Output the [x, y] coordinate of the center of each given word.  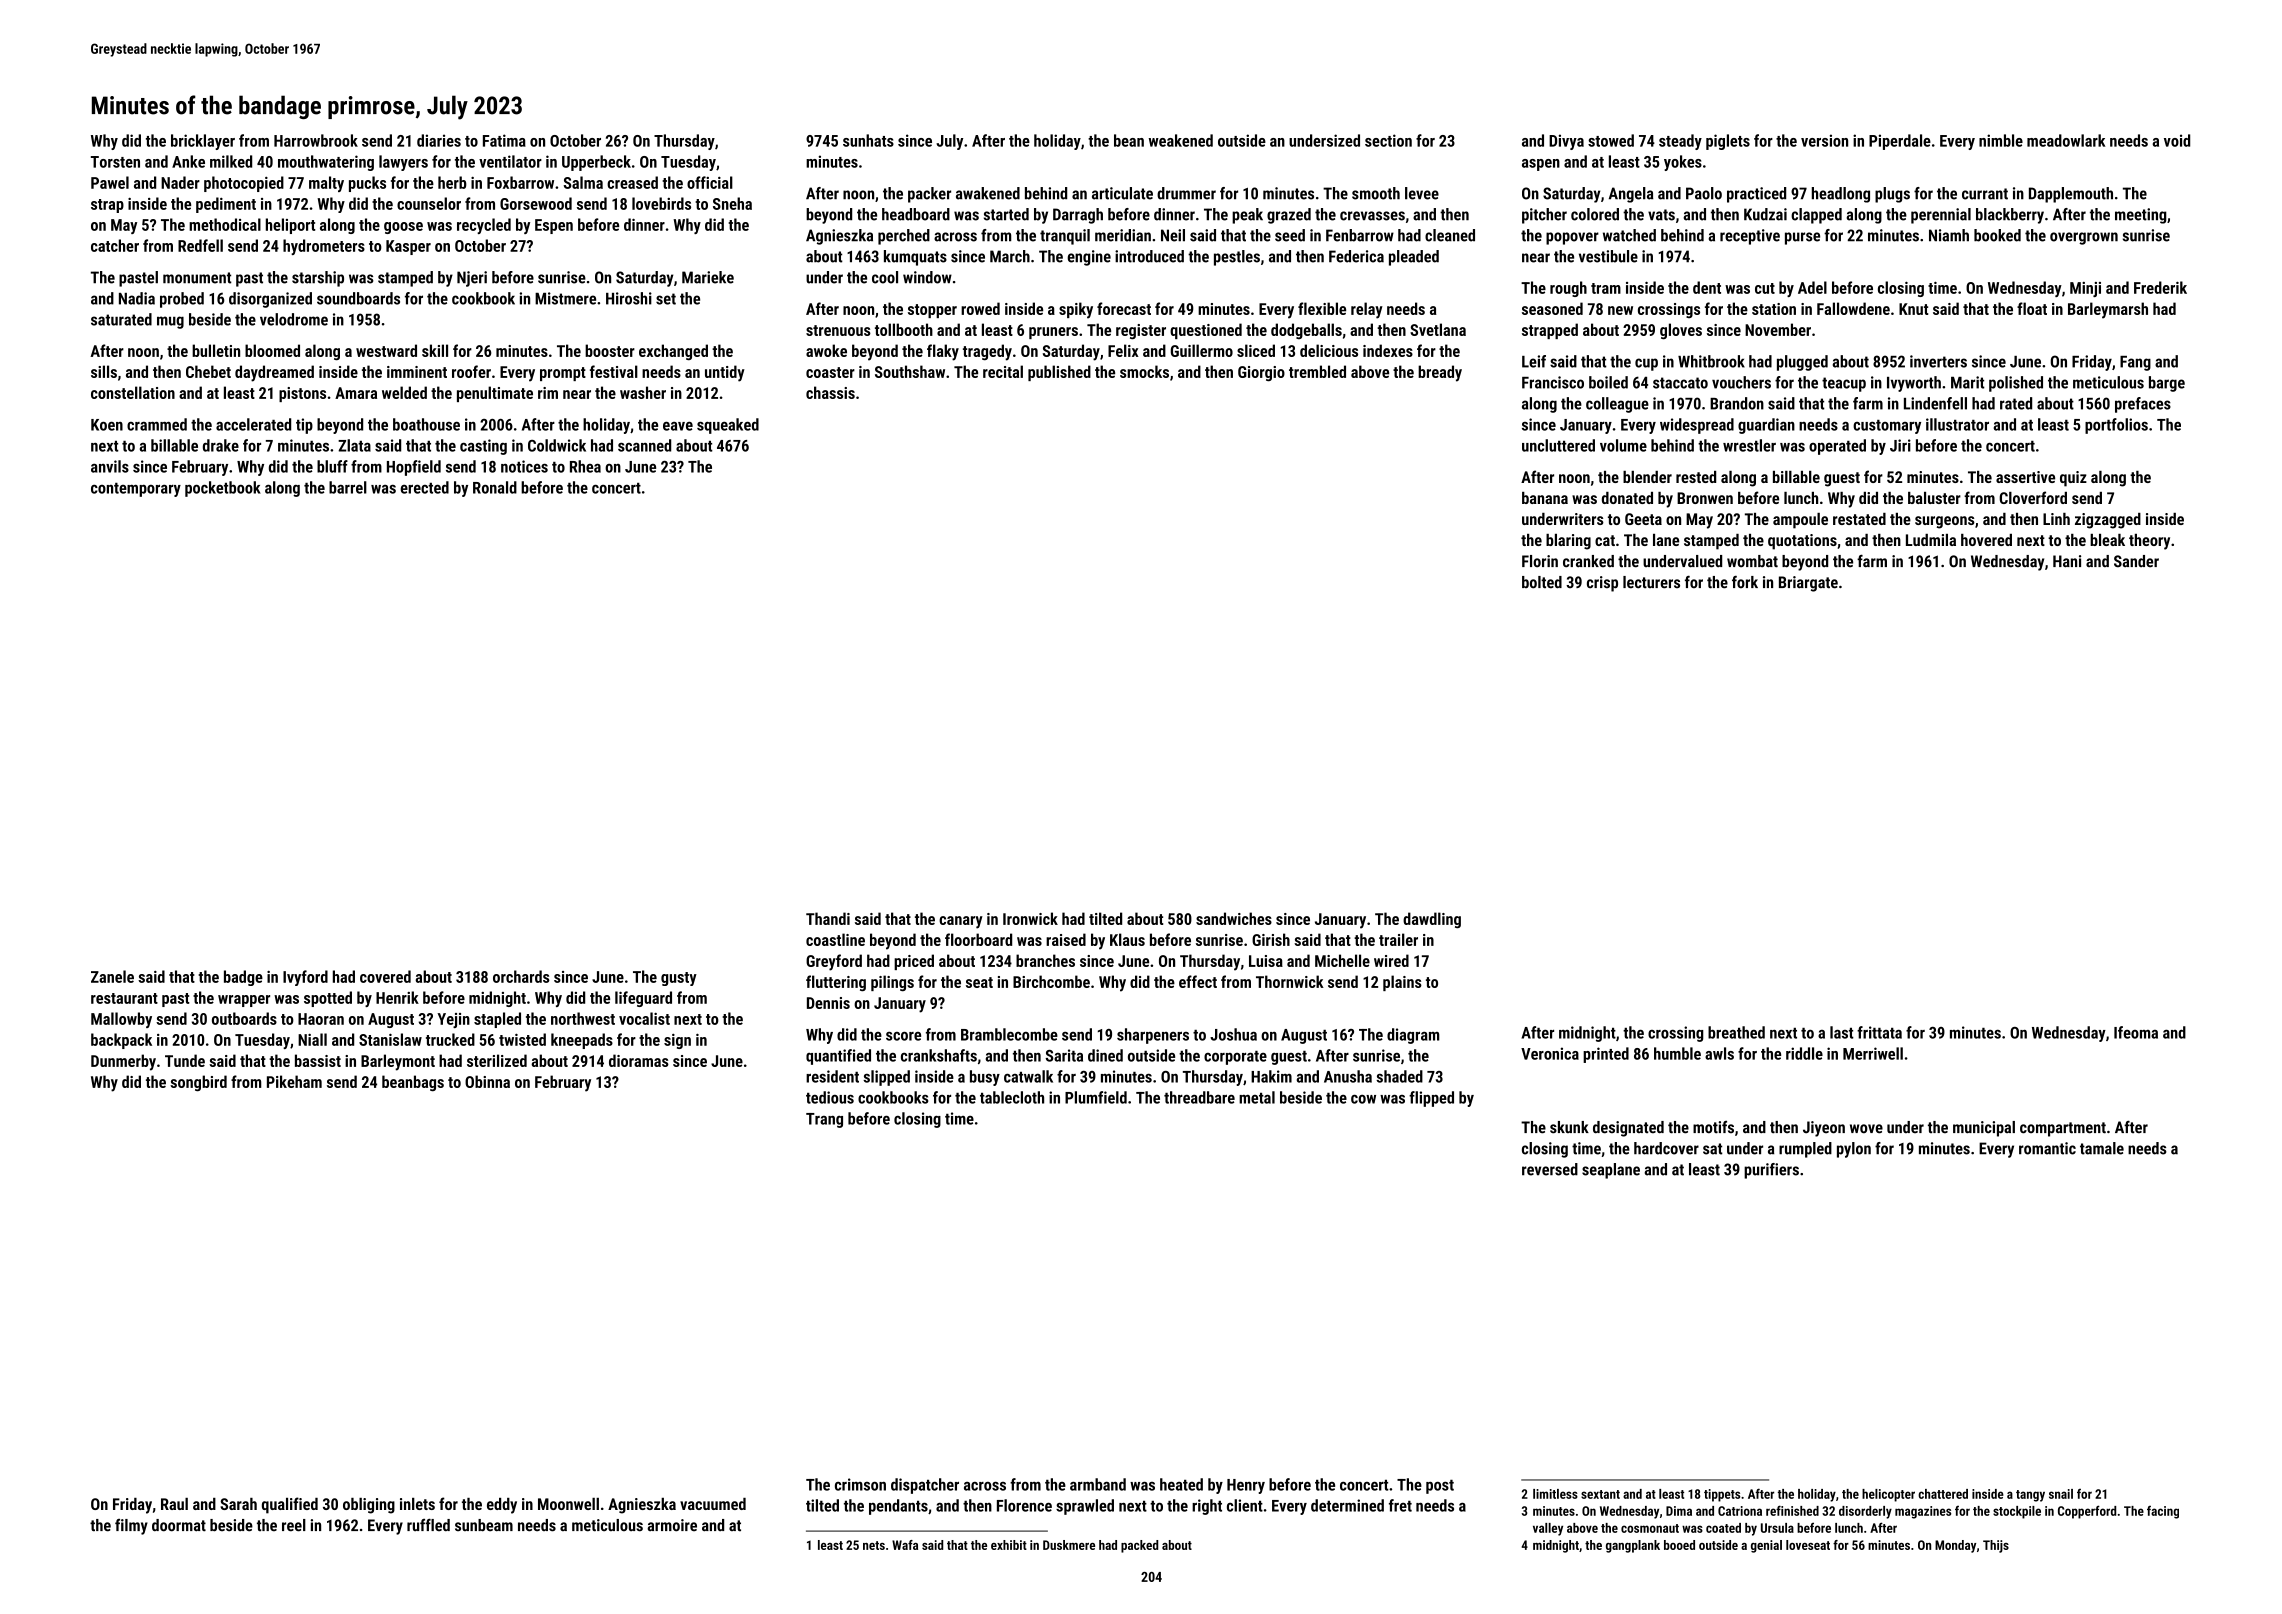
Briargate [1808, 584]
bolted [1542, 582]
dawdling [1432, 920]
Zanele [112, 976]
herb [452, 182]
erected [424, 487]
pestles [1237, 258]
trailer [1398, 939]
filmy [131, 1527]
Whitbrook [1711, 361]
